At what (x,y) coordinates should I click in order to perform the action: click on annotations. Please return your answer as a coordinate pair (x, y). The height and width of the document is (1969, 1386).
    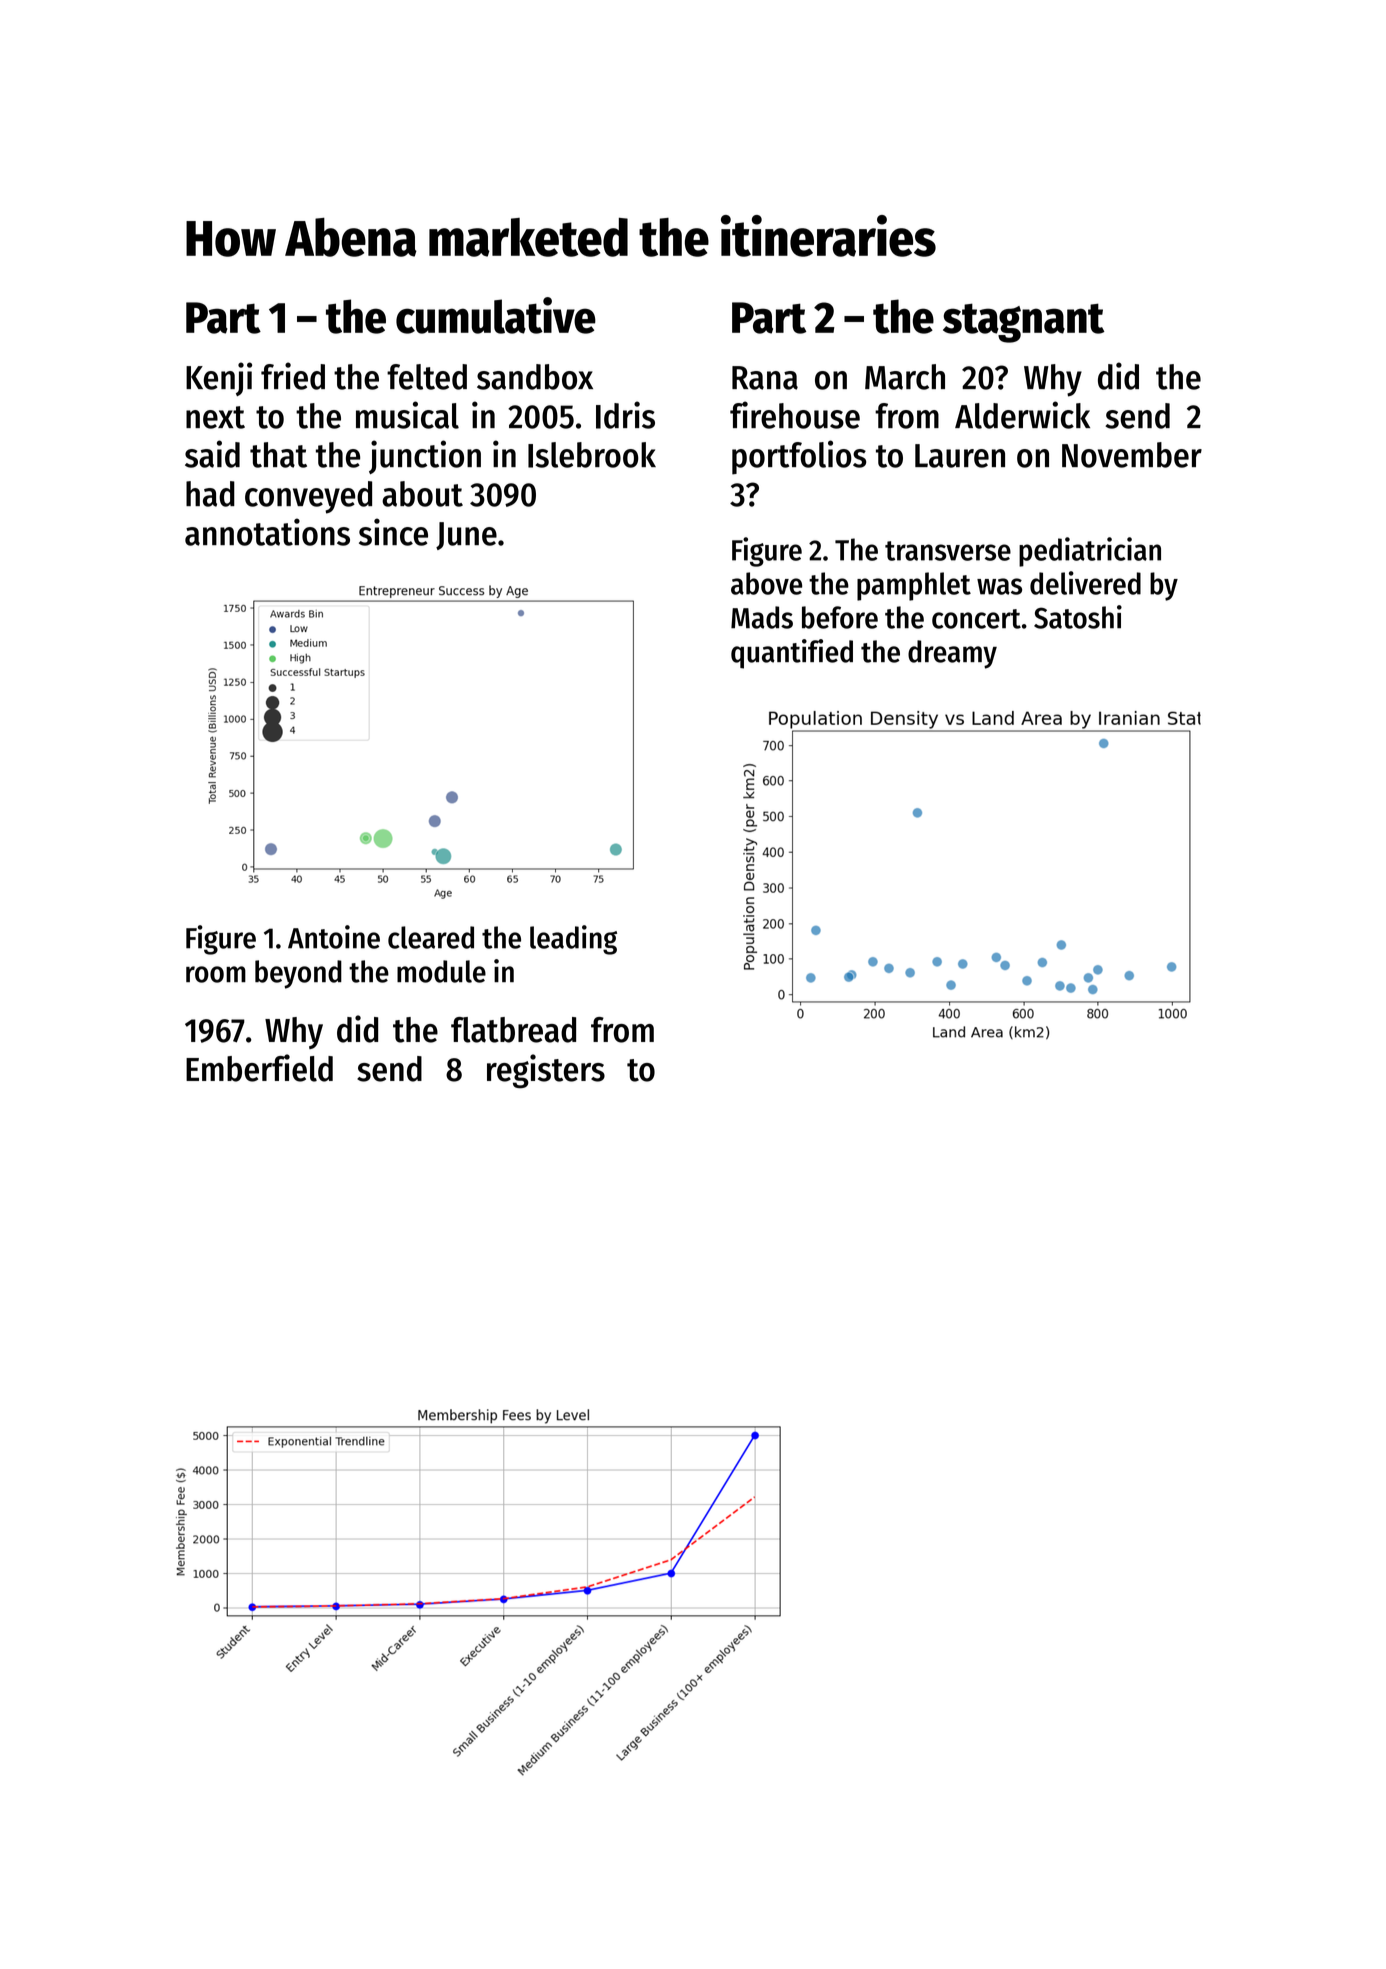
    Looking at the image, I should click on (267, 532).
